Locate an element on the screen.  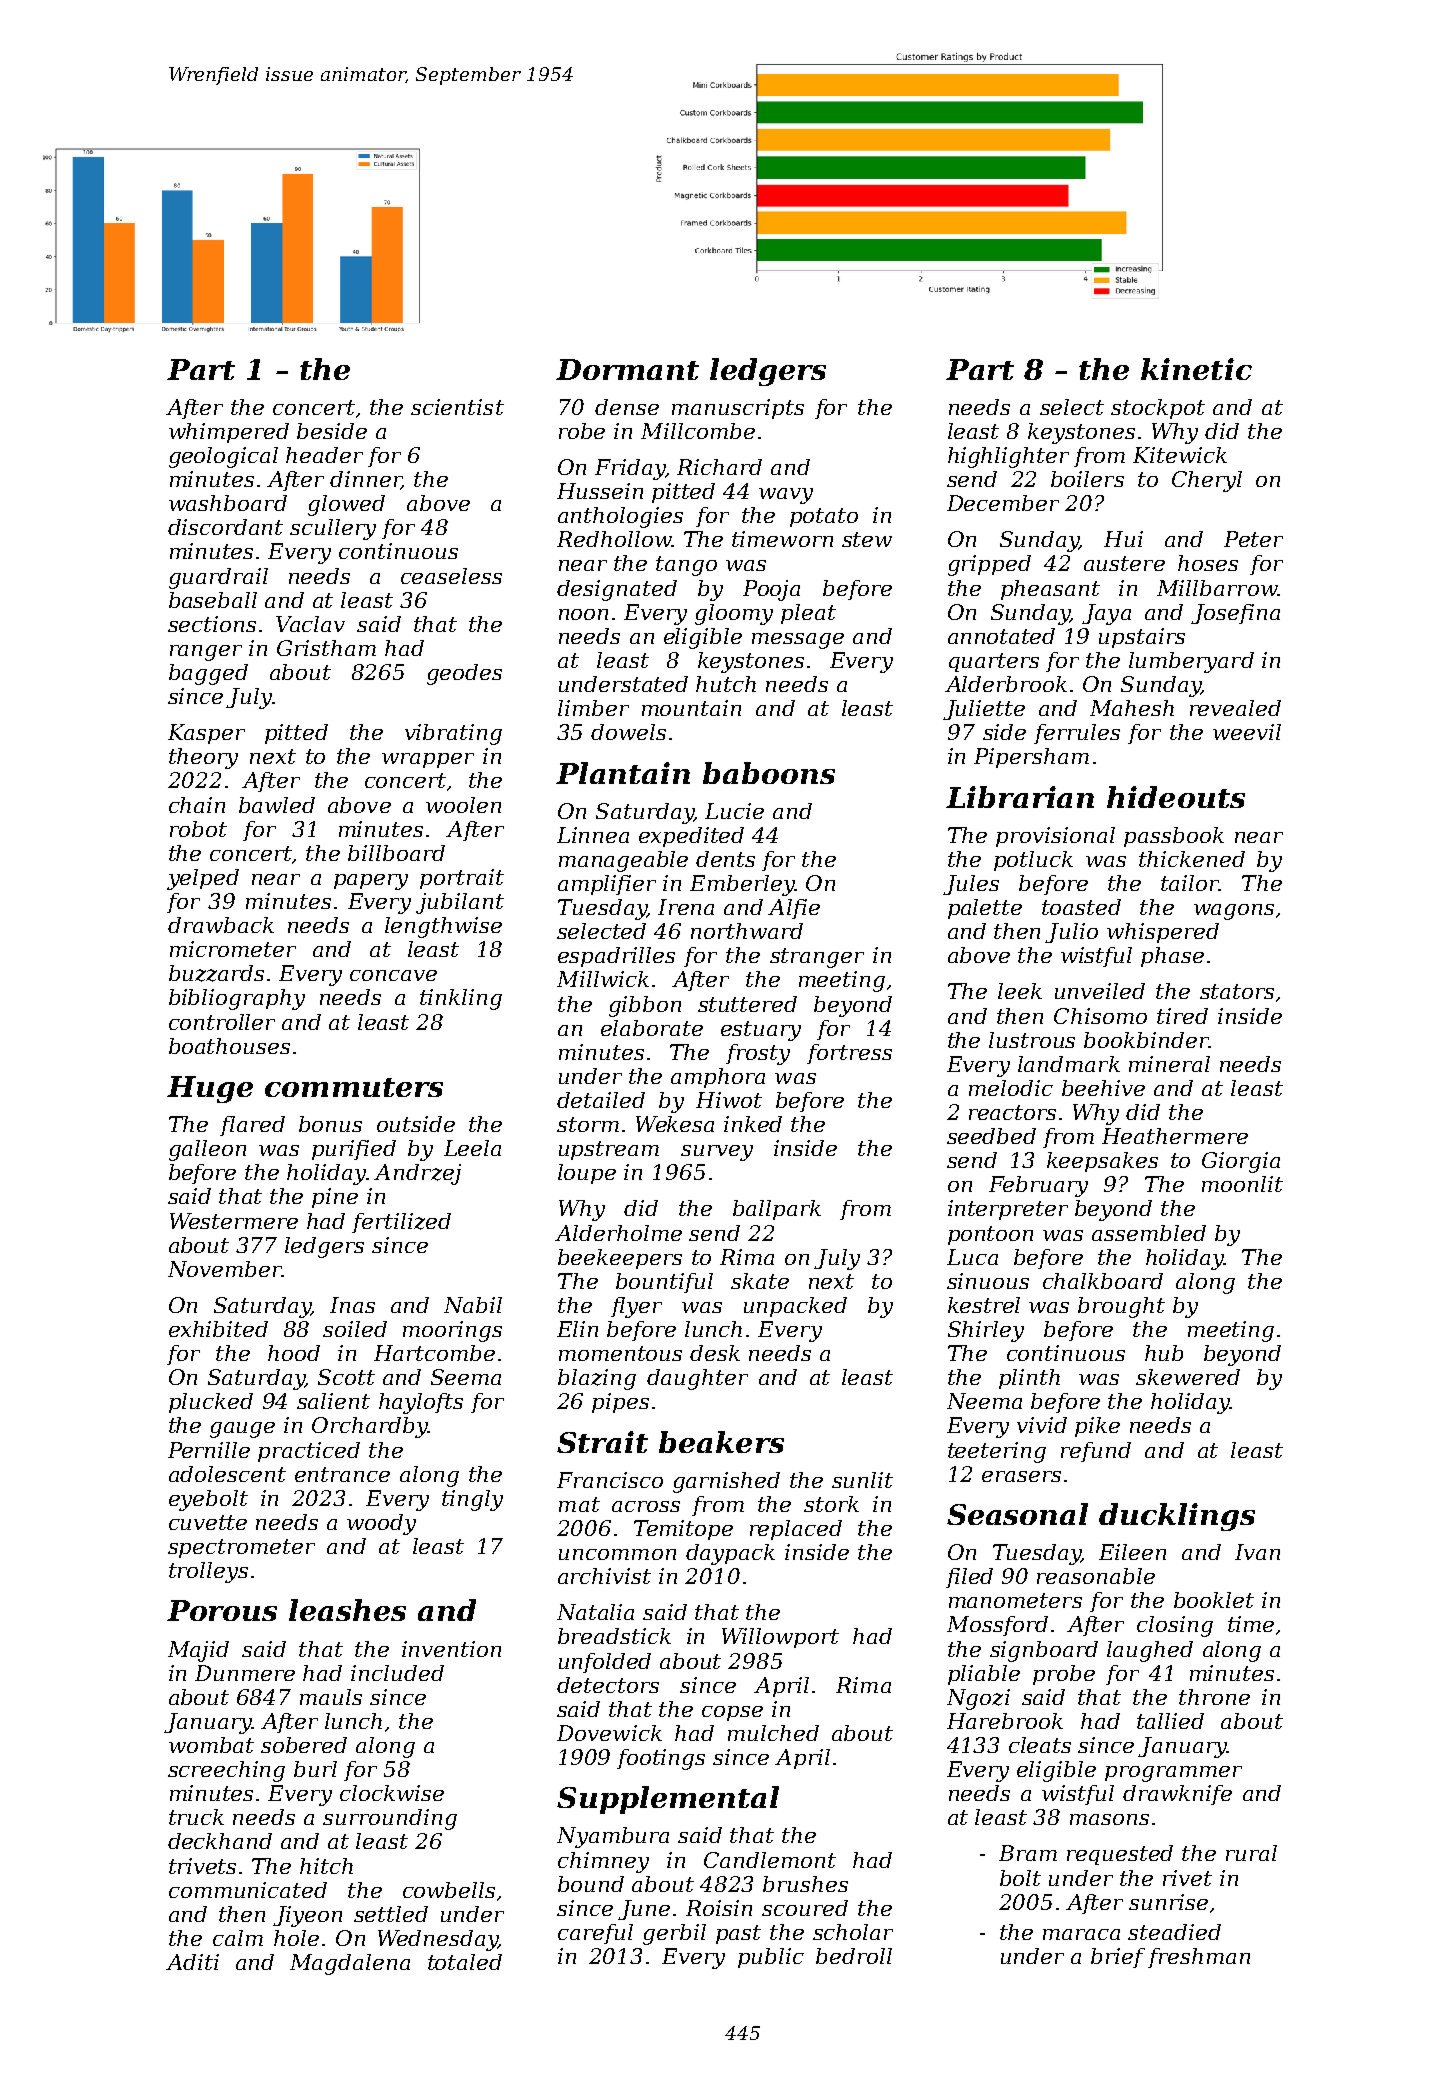
micrometer is located at coordinates (233, 949).
